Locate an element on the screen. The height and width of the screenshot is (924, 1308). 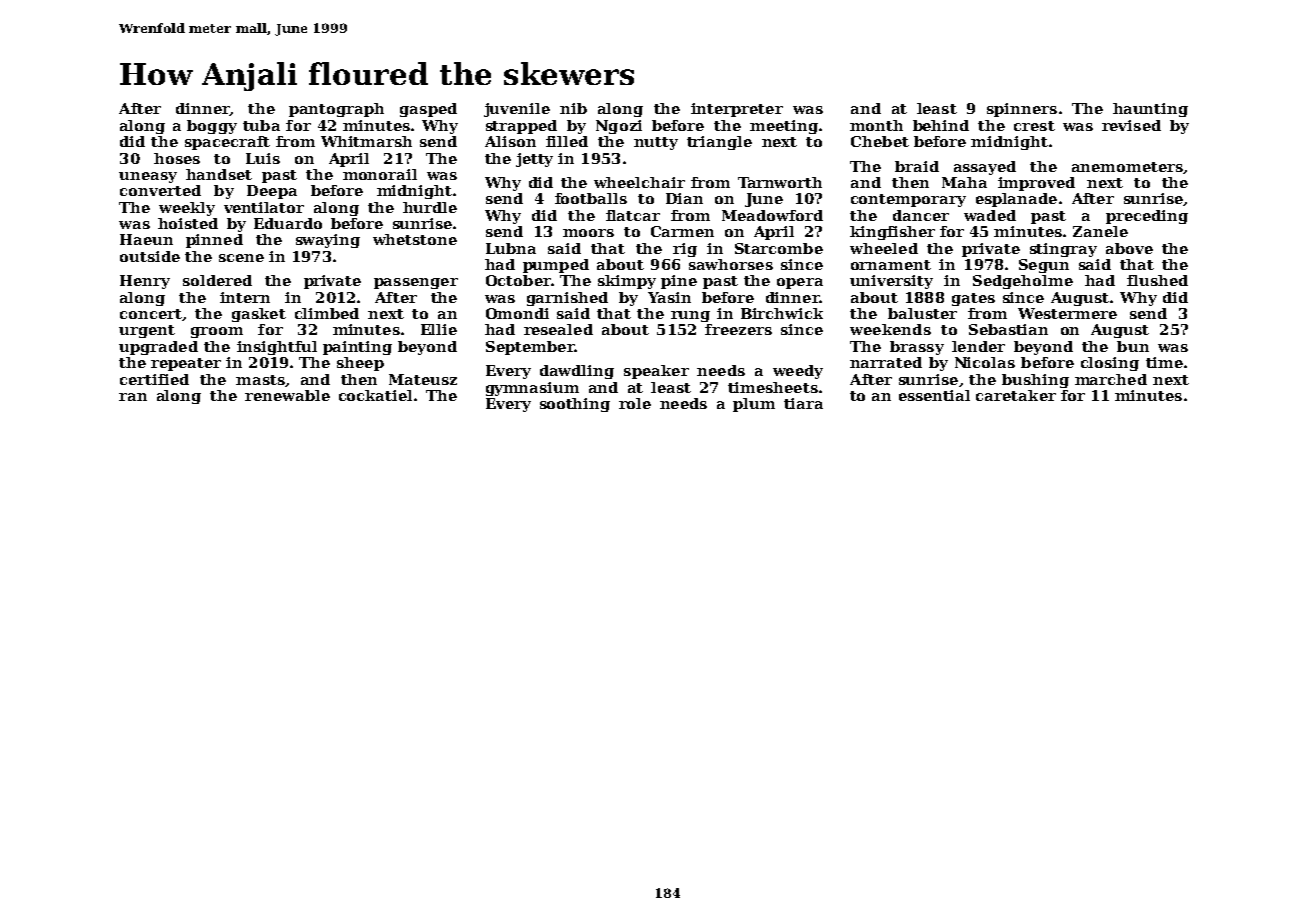
Haeun is located at coordinates (146, 239).
